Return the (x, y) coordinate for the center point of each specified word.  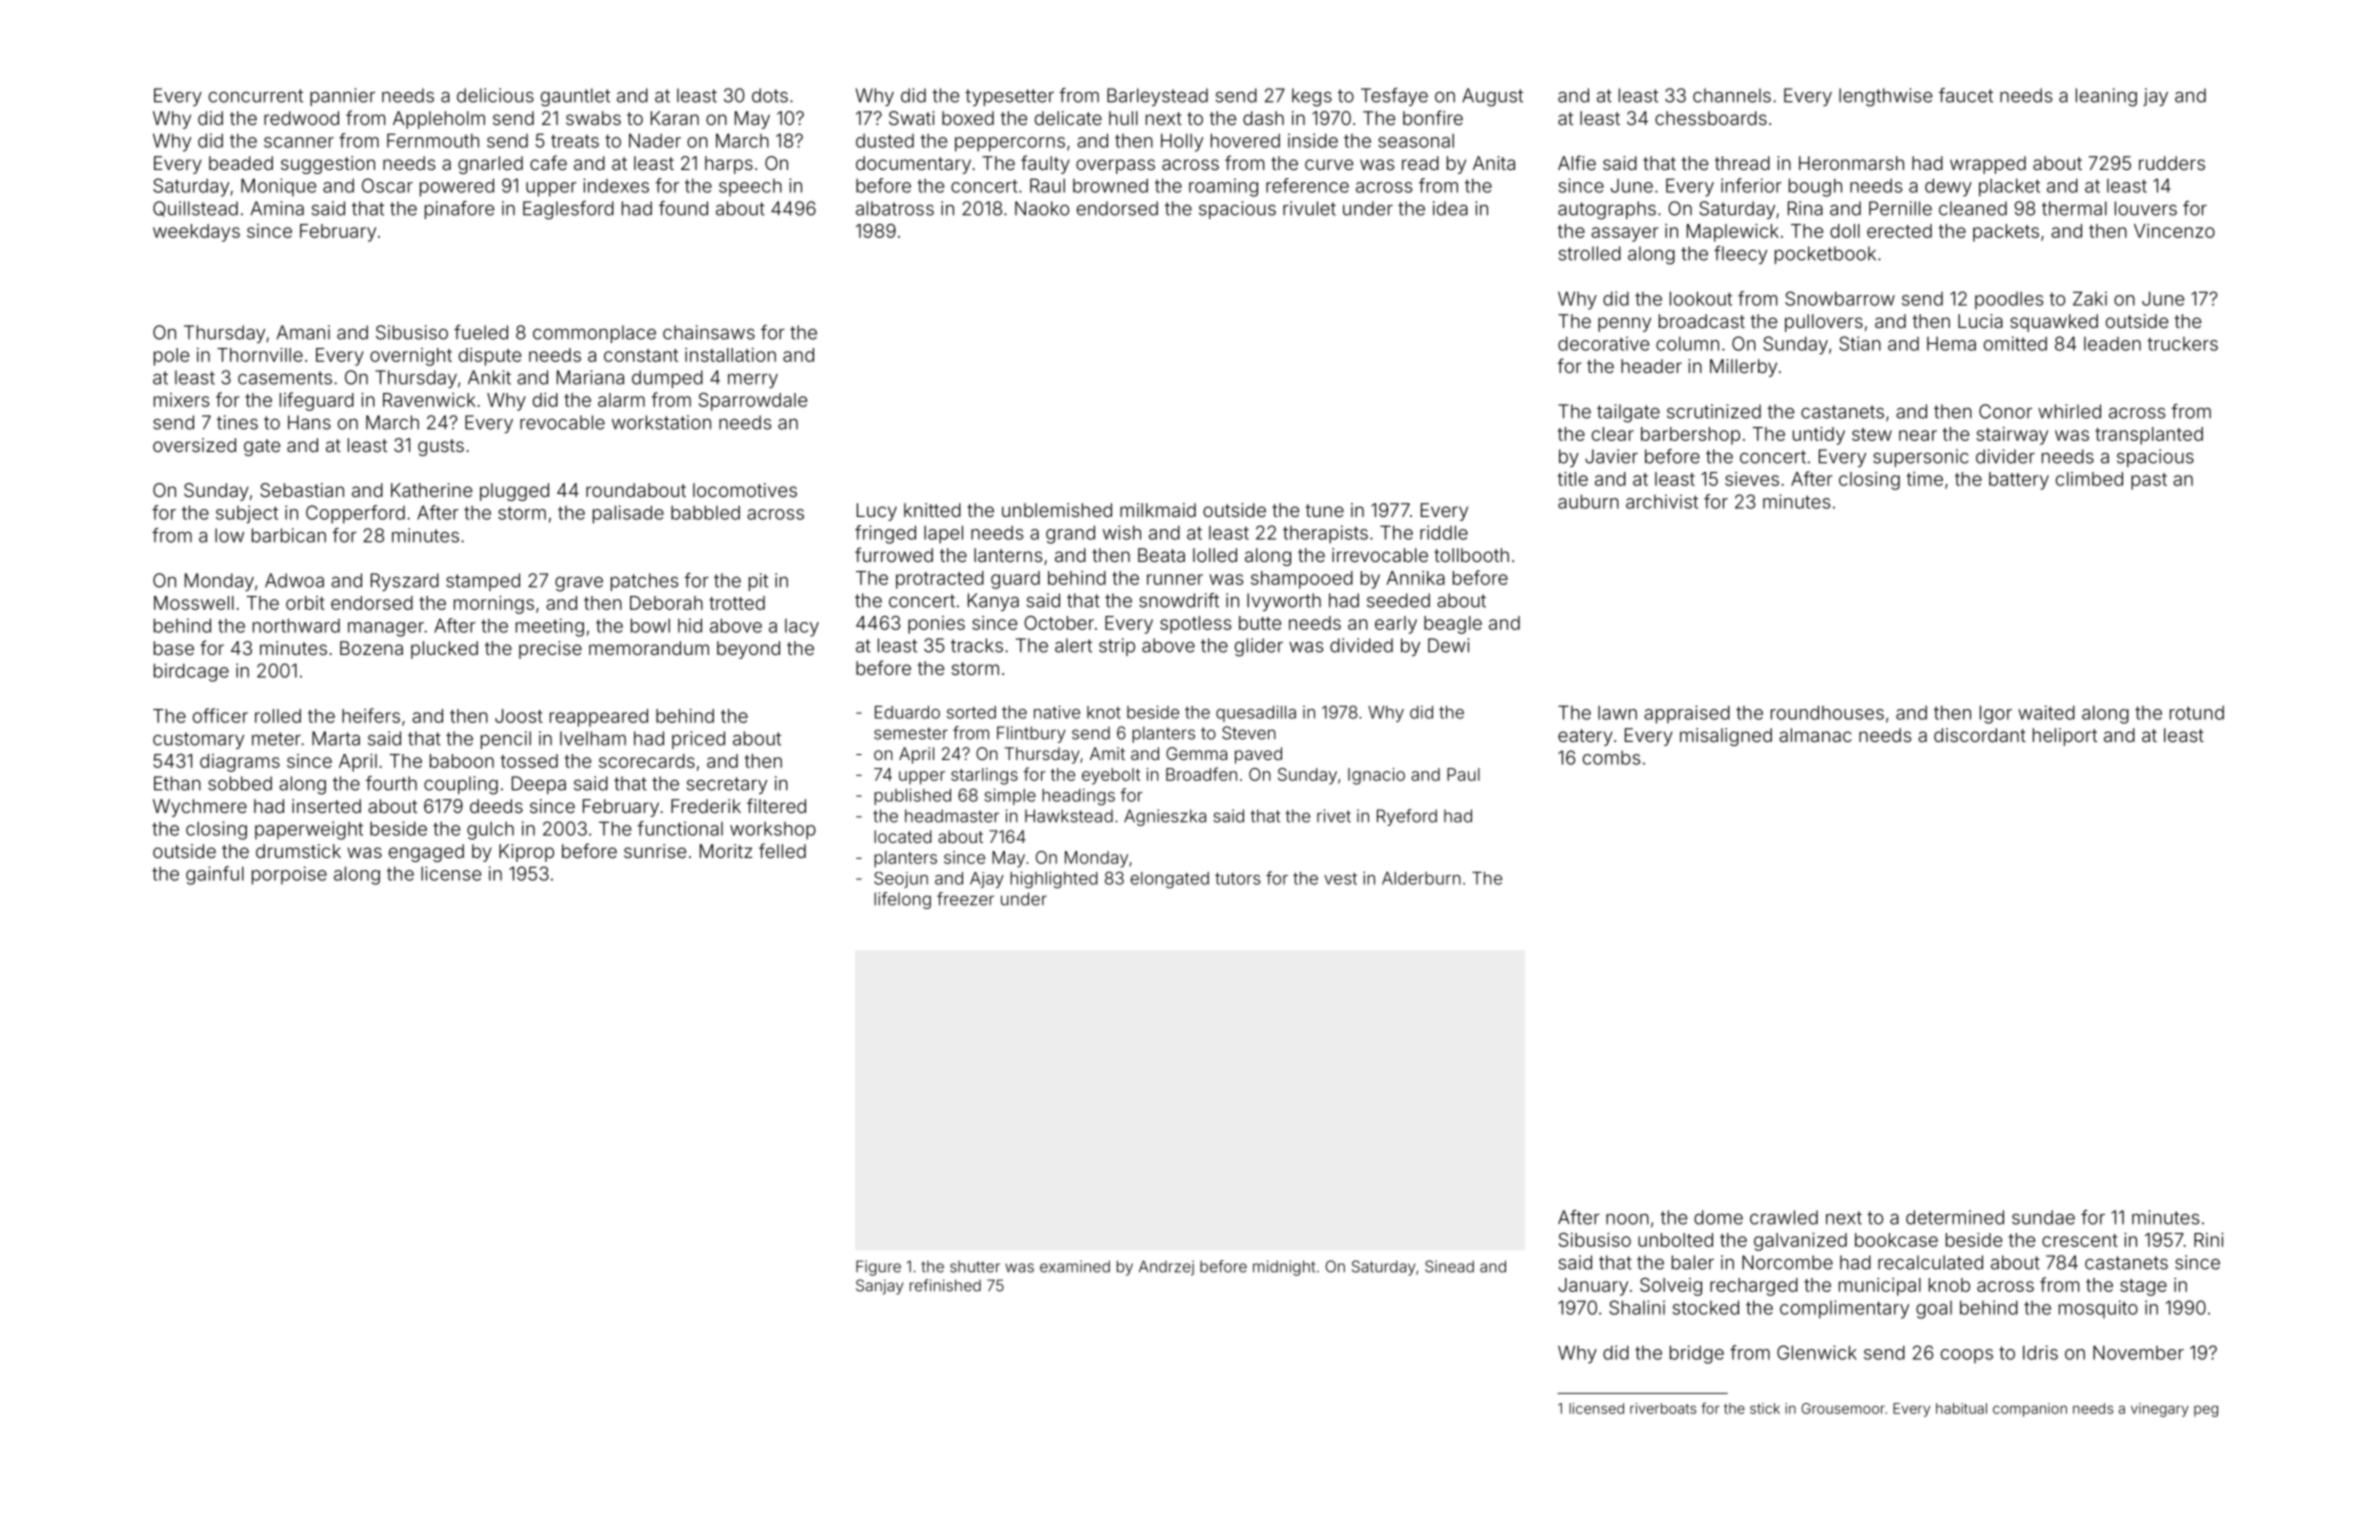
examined (1075, 1266)
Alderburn (1421, 878)
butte (1260, 623)
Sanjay (879, 1287)
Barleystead (1157, 97)
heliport (2065, 737)
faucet (1966, 95)
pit (758, 582)
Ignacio (1376, 776)
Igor (1996, 714)
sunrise (655, 851)
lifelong (902, 900)
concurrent (256, 96)
